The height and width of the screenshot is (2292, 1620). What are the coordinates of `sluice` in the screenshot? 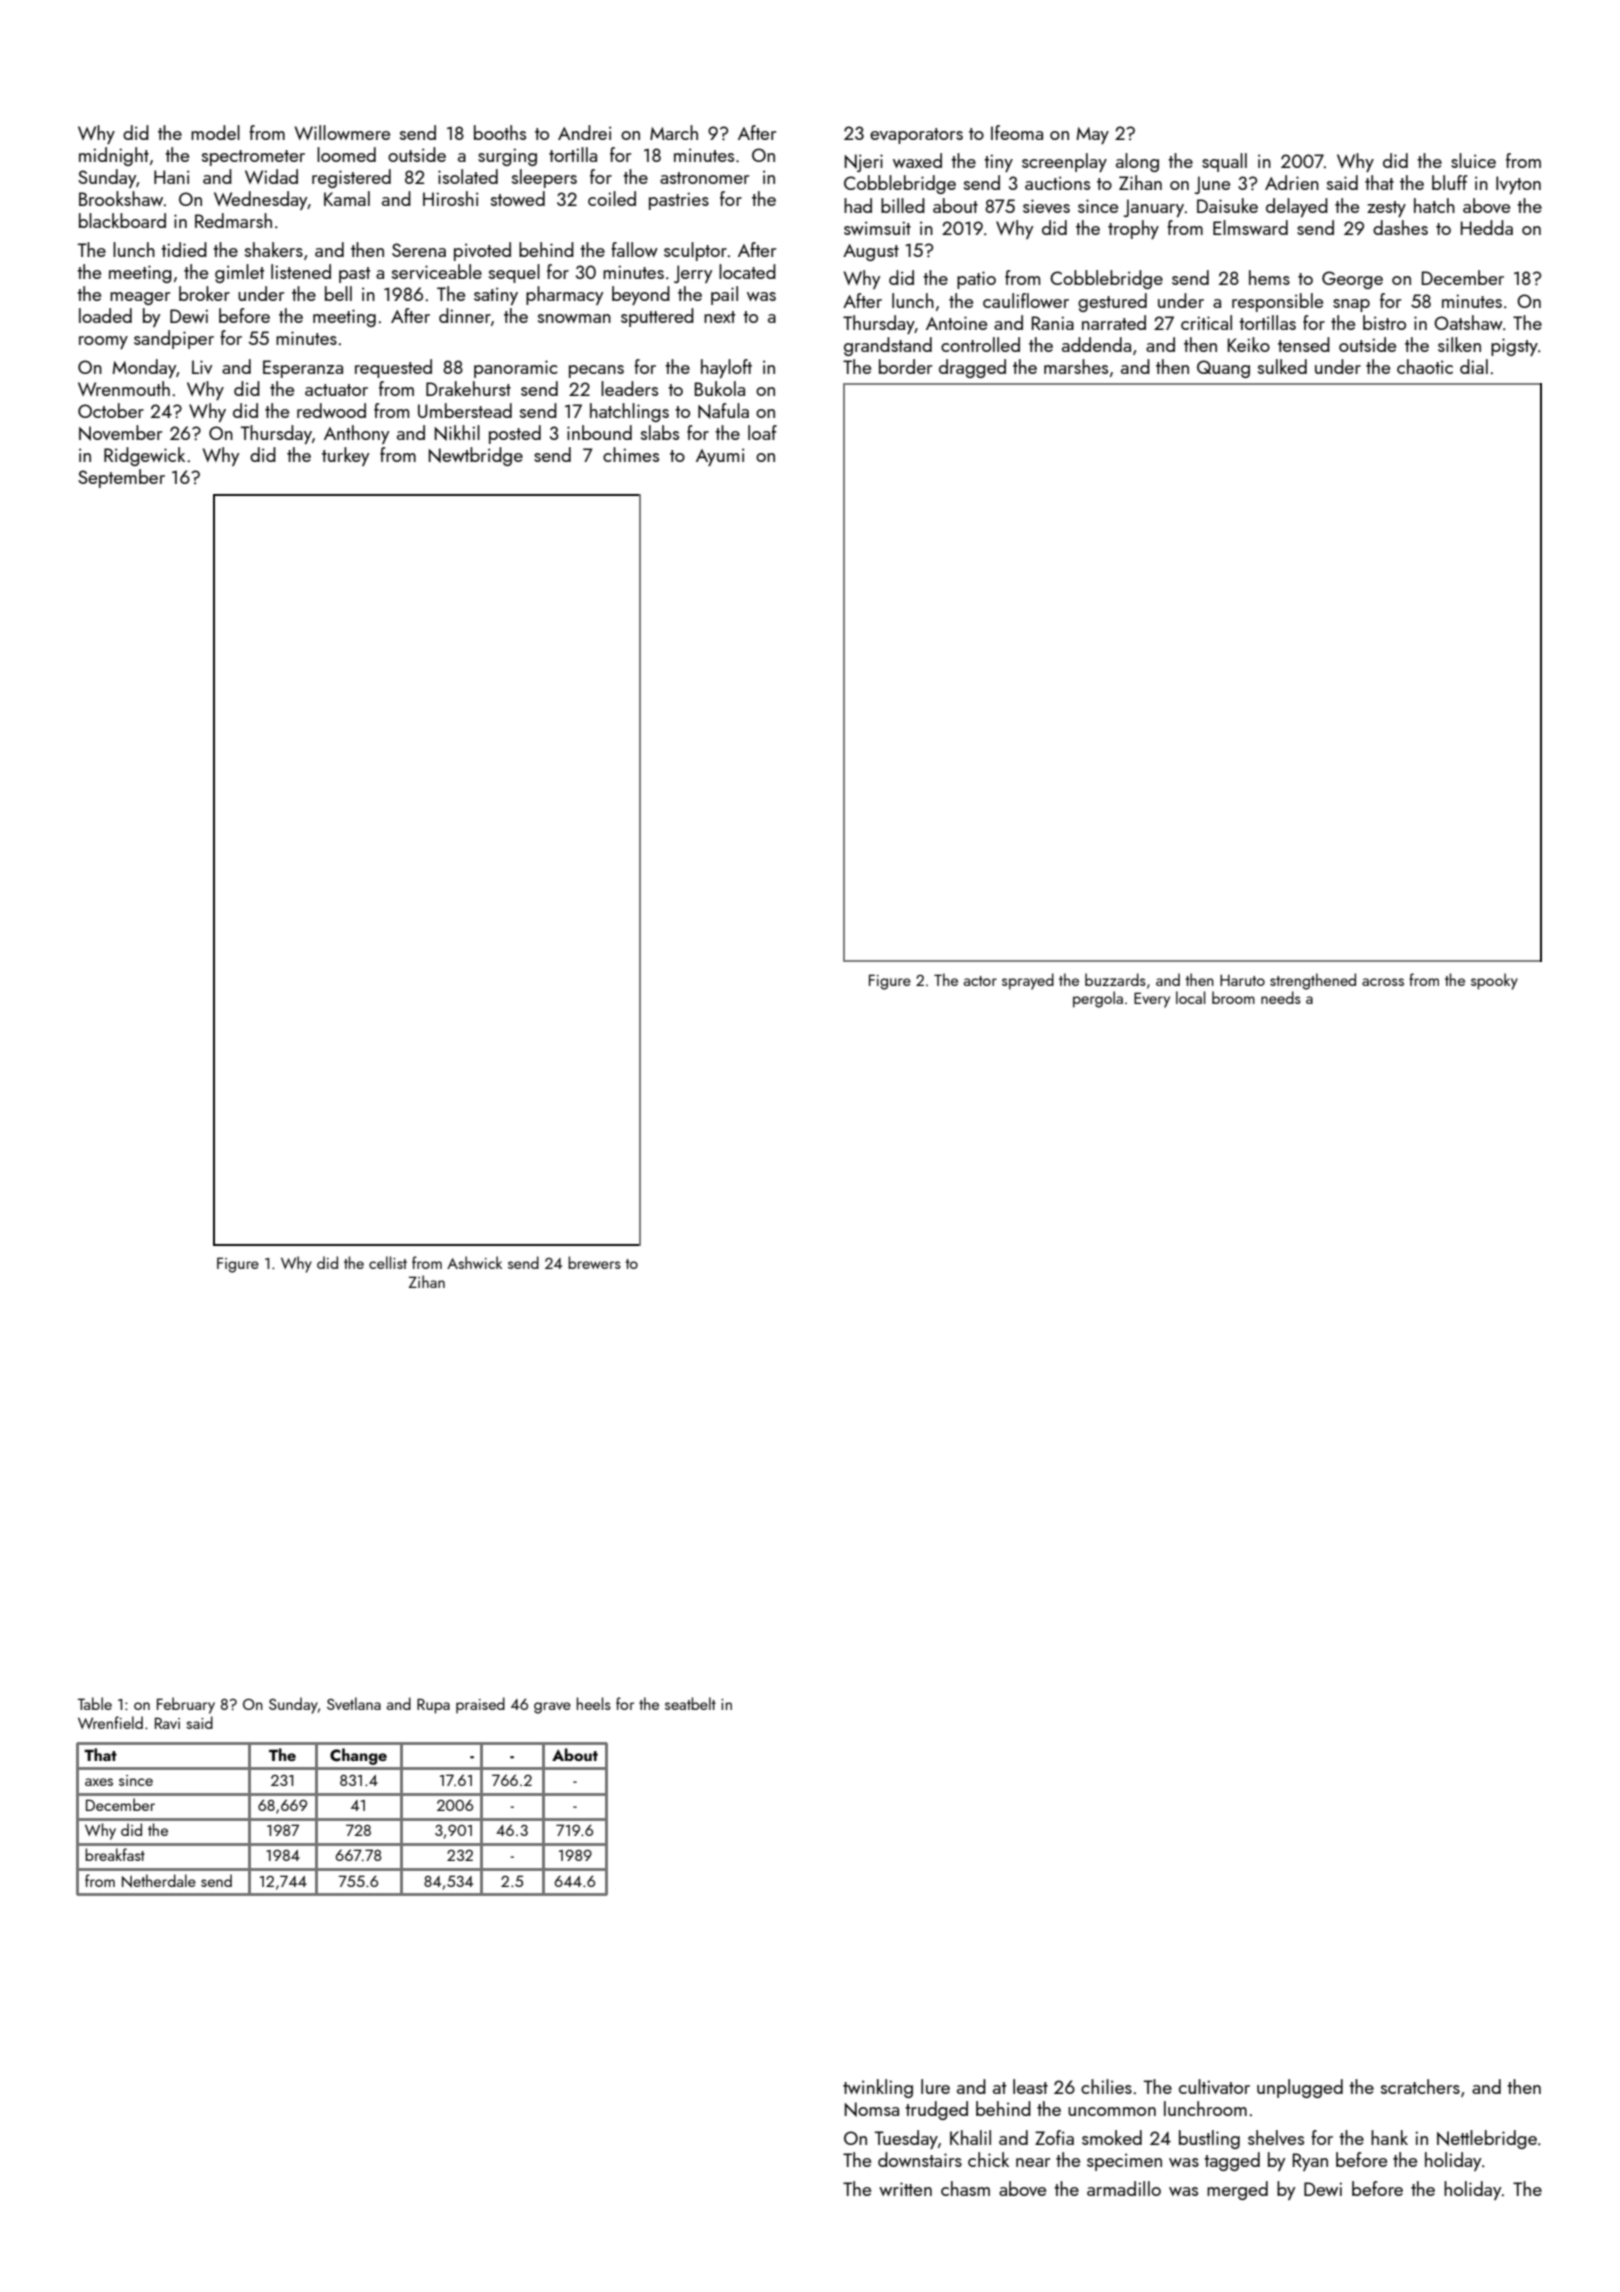 It's located at (1473, 160).
